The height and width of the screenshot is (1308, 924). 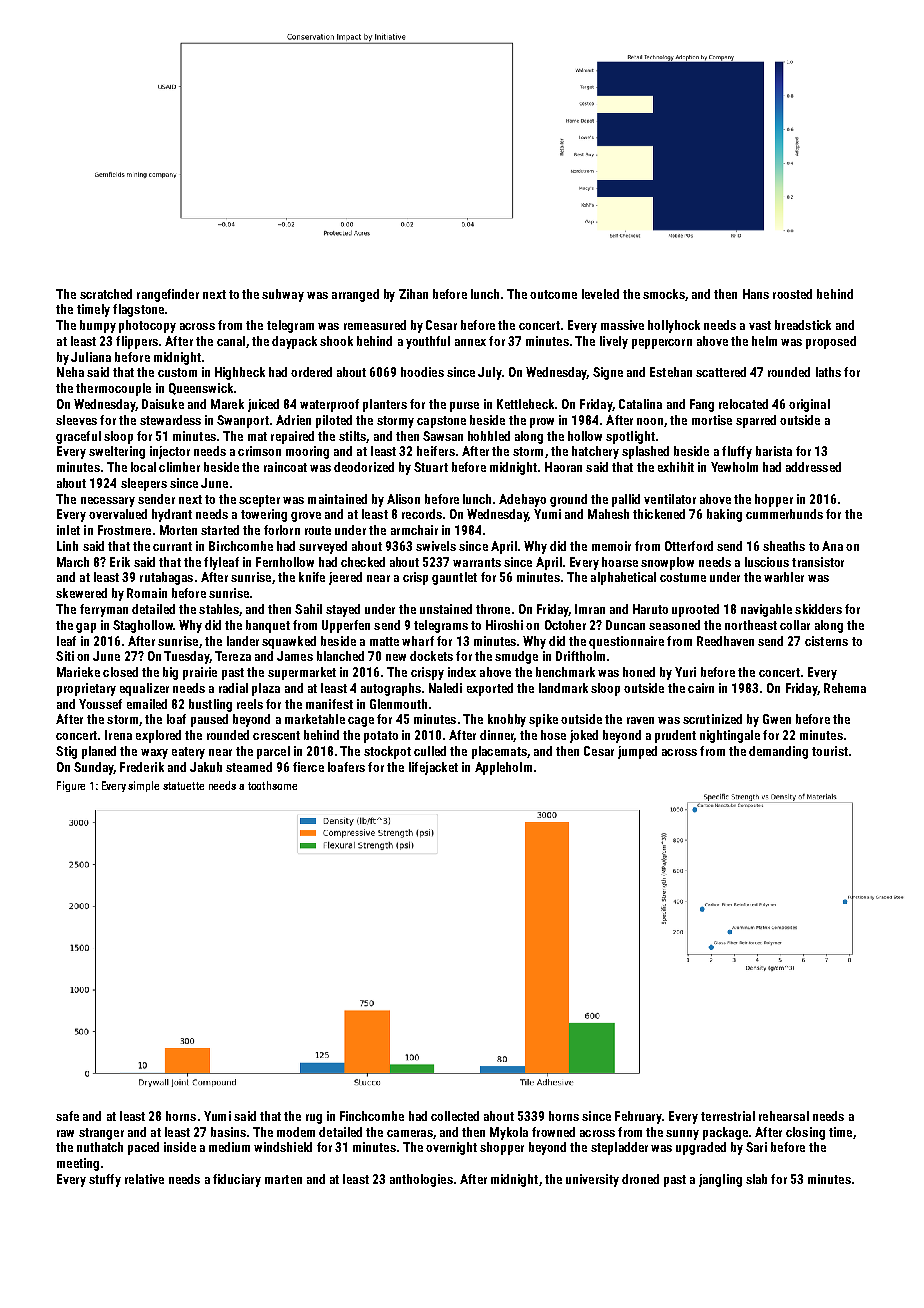 I want to click on benchmark, so click(x=565, y=672).
